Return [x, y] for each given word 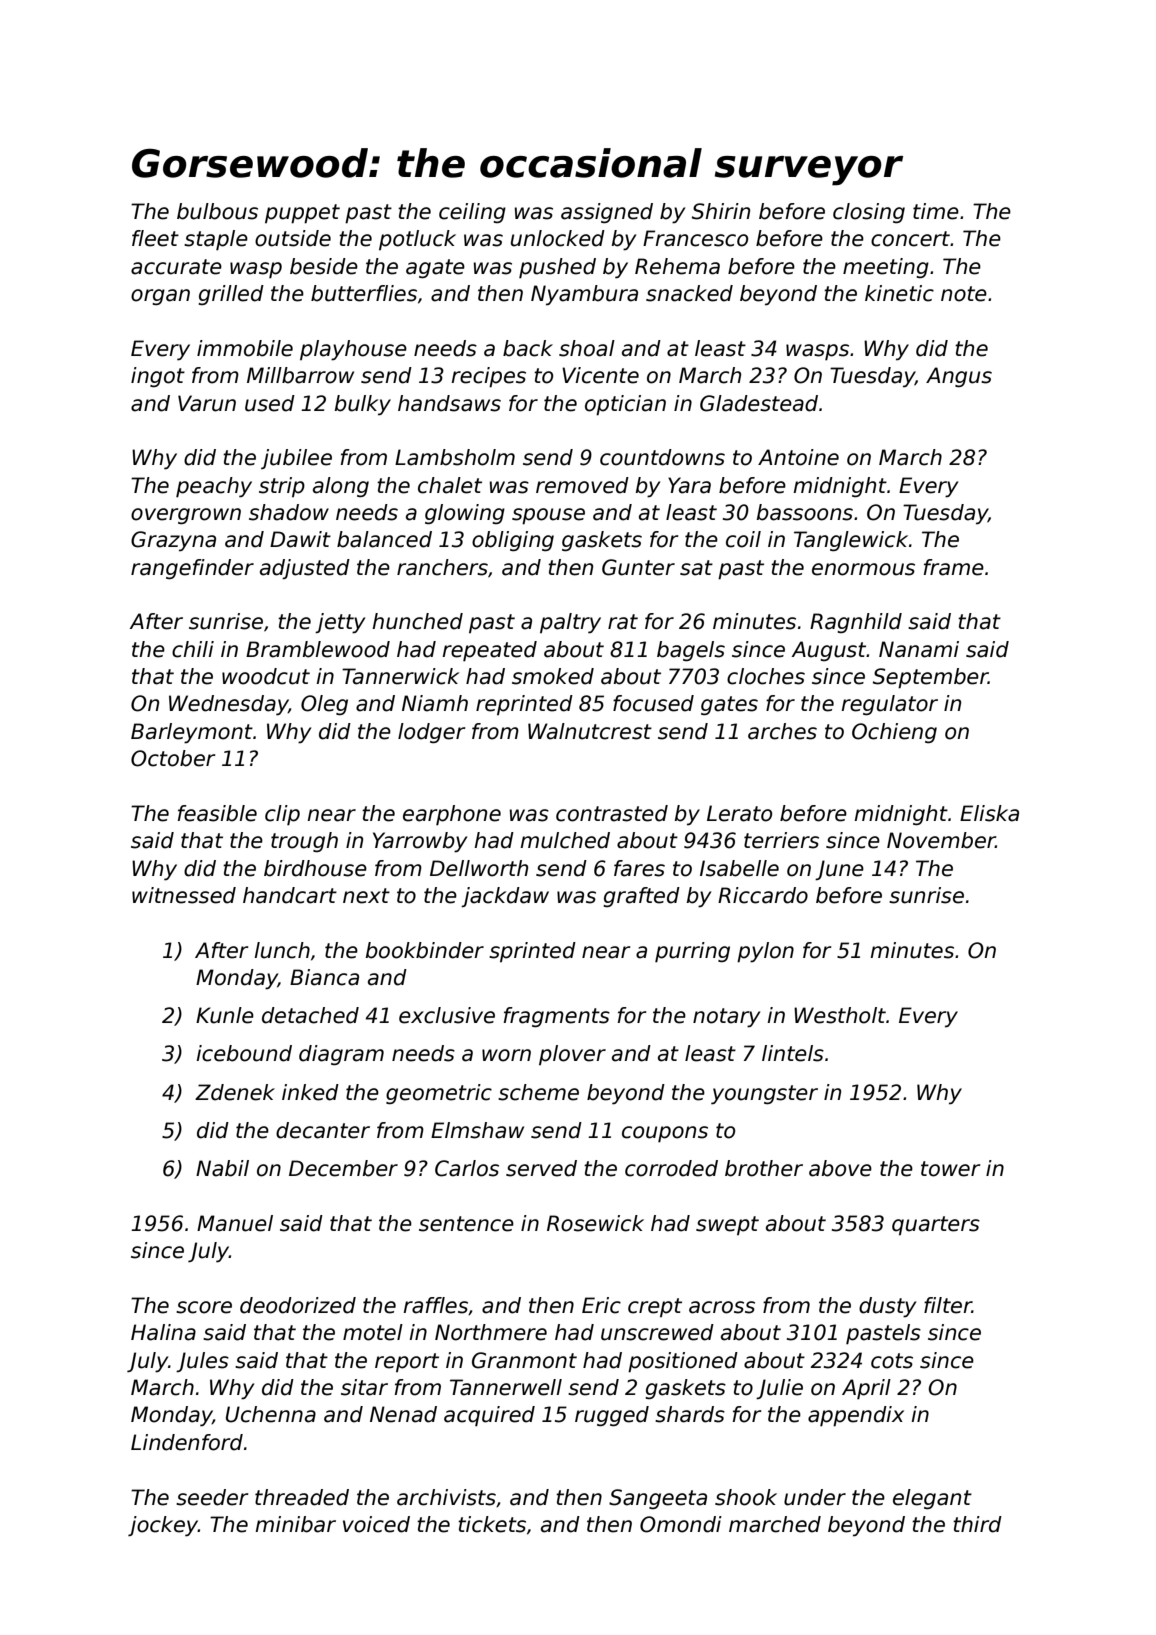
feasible [217, 813]
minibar [295, 1524]
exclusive [447, 1015]
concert [910, 239]
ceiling [472, 213]
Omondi [681, 1524]
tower [950, 1169]
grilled [231, 295]
